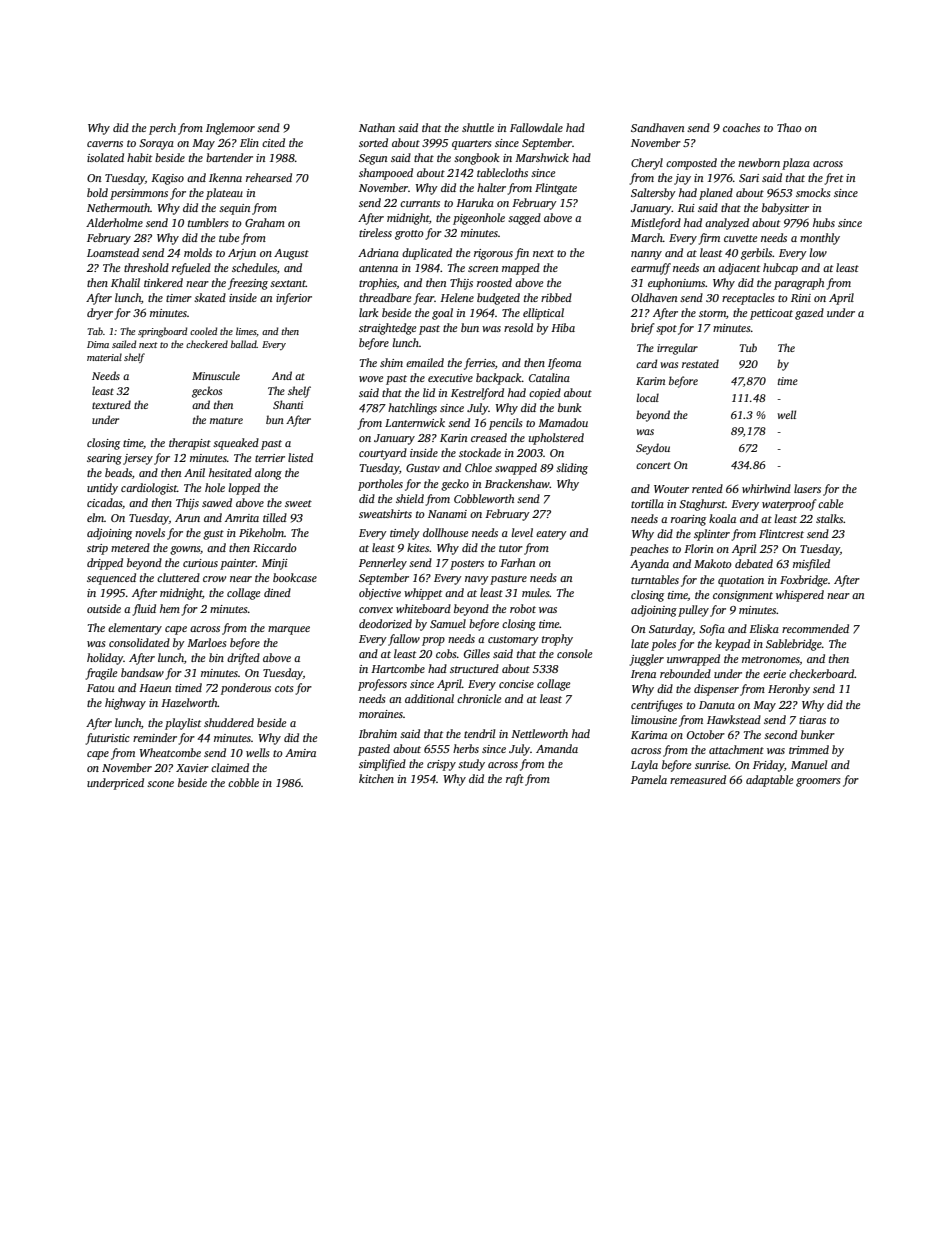 This page has width=952, height=1233. I want to click on Sandhaven, so click(657, 127).
